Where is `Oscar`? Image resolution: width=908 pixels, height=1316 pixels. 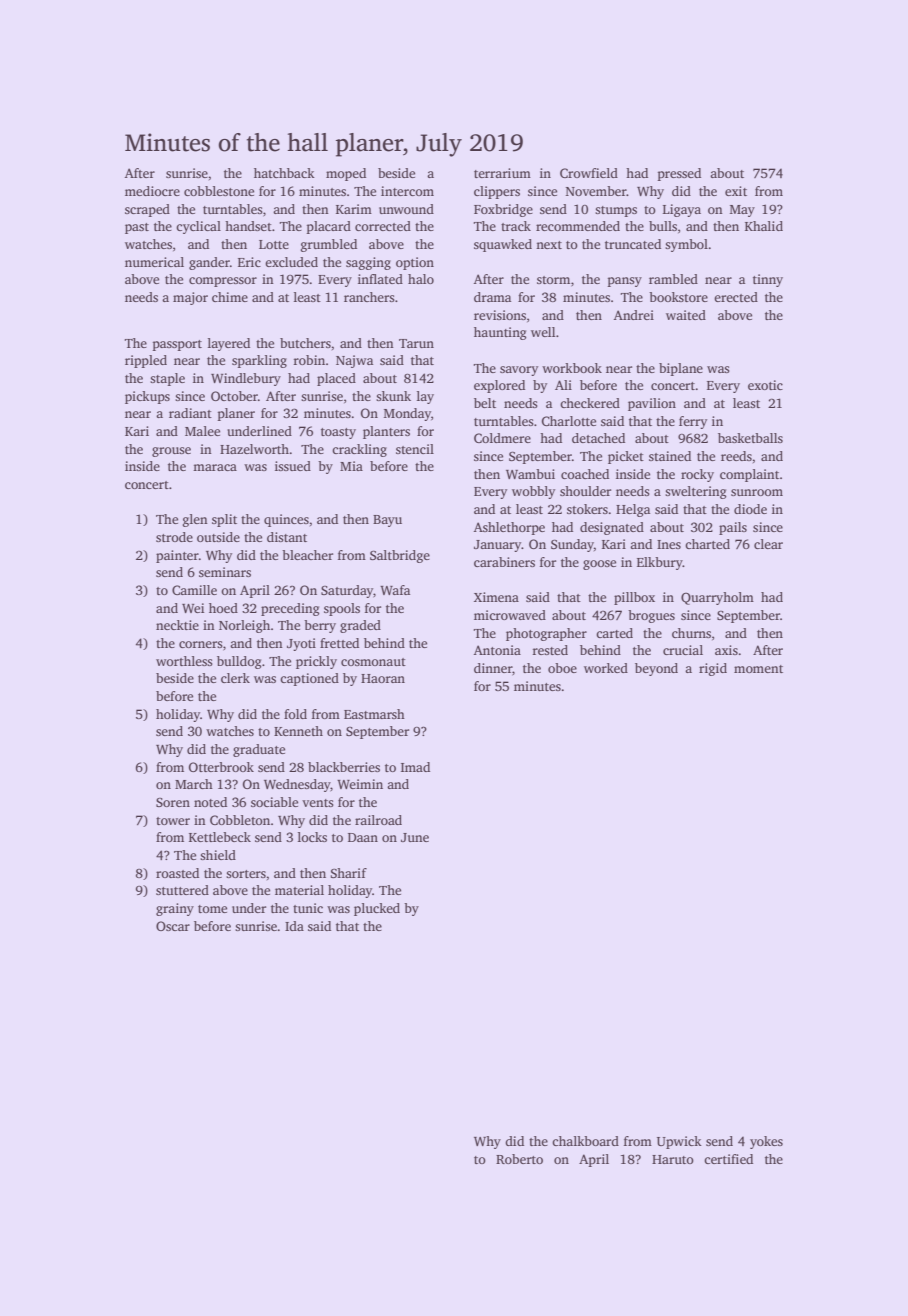 Oscar is located at coordinates (173, 926).
